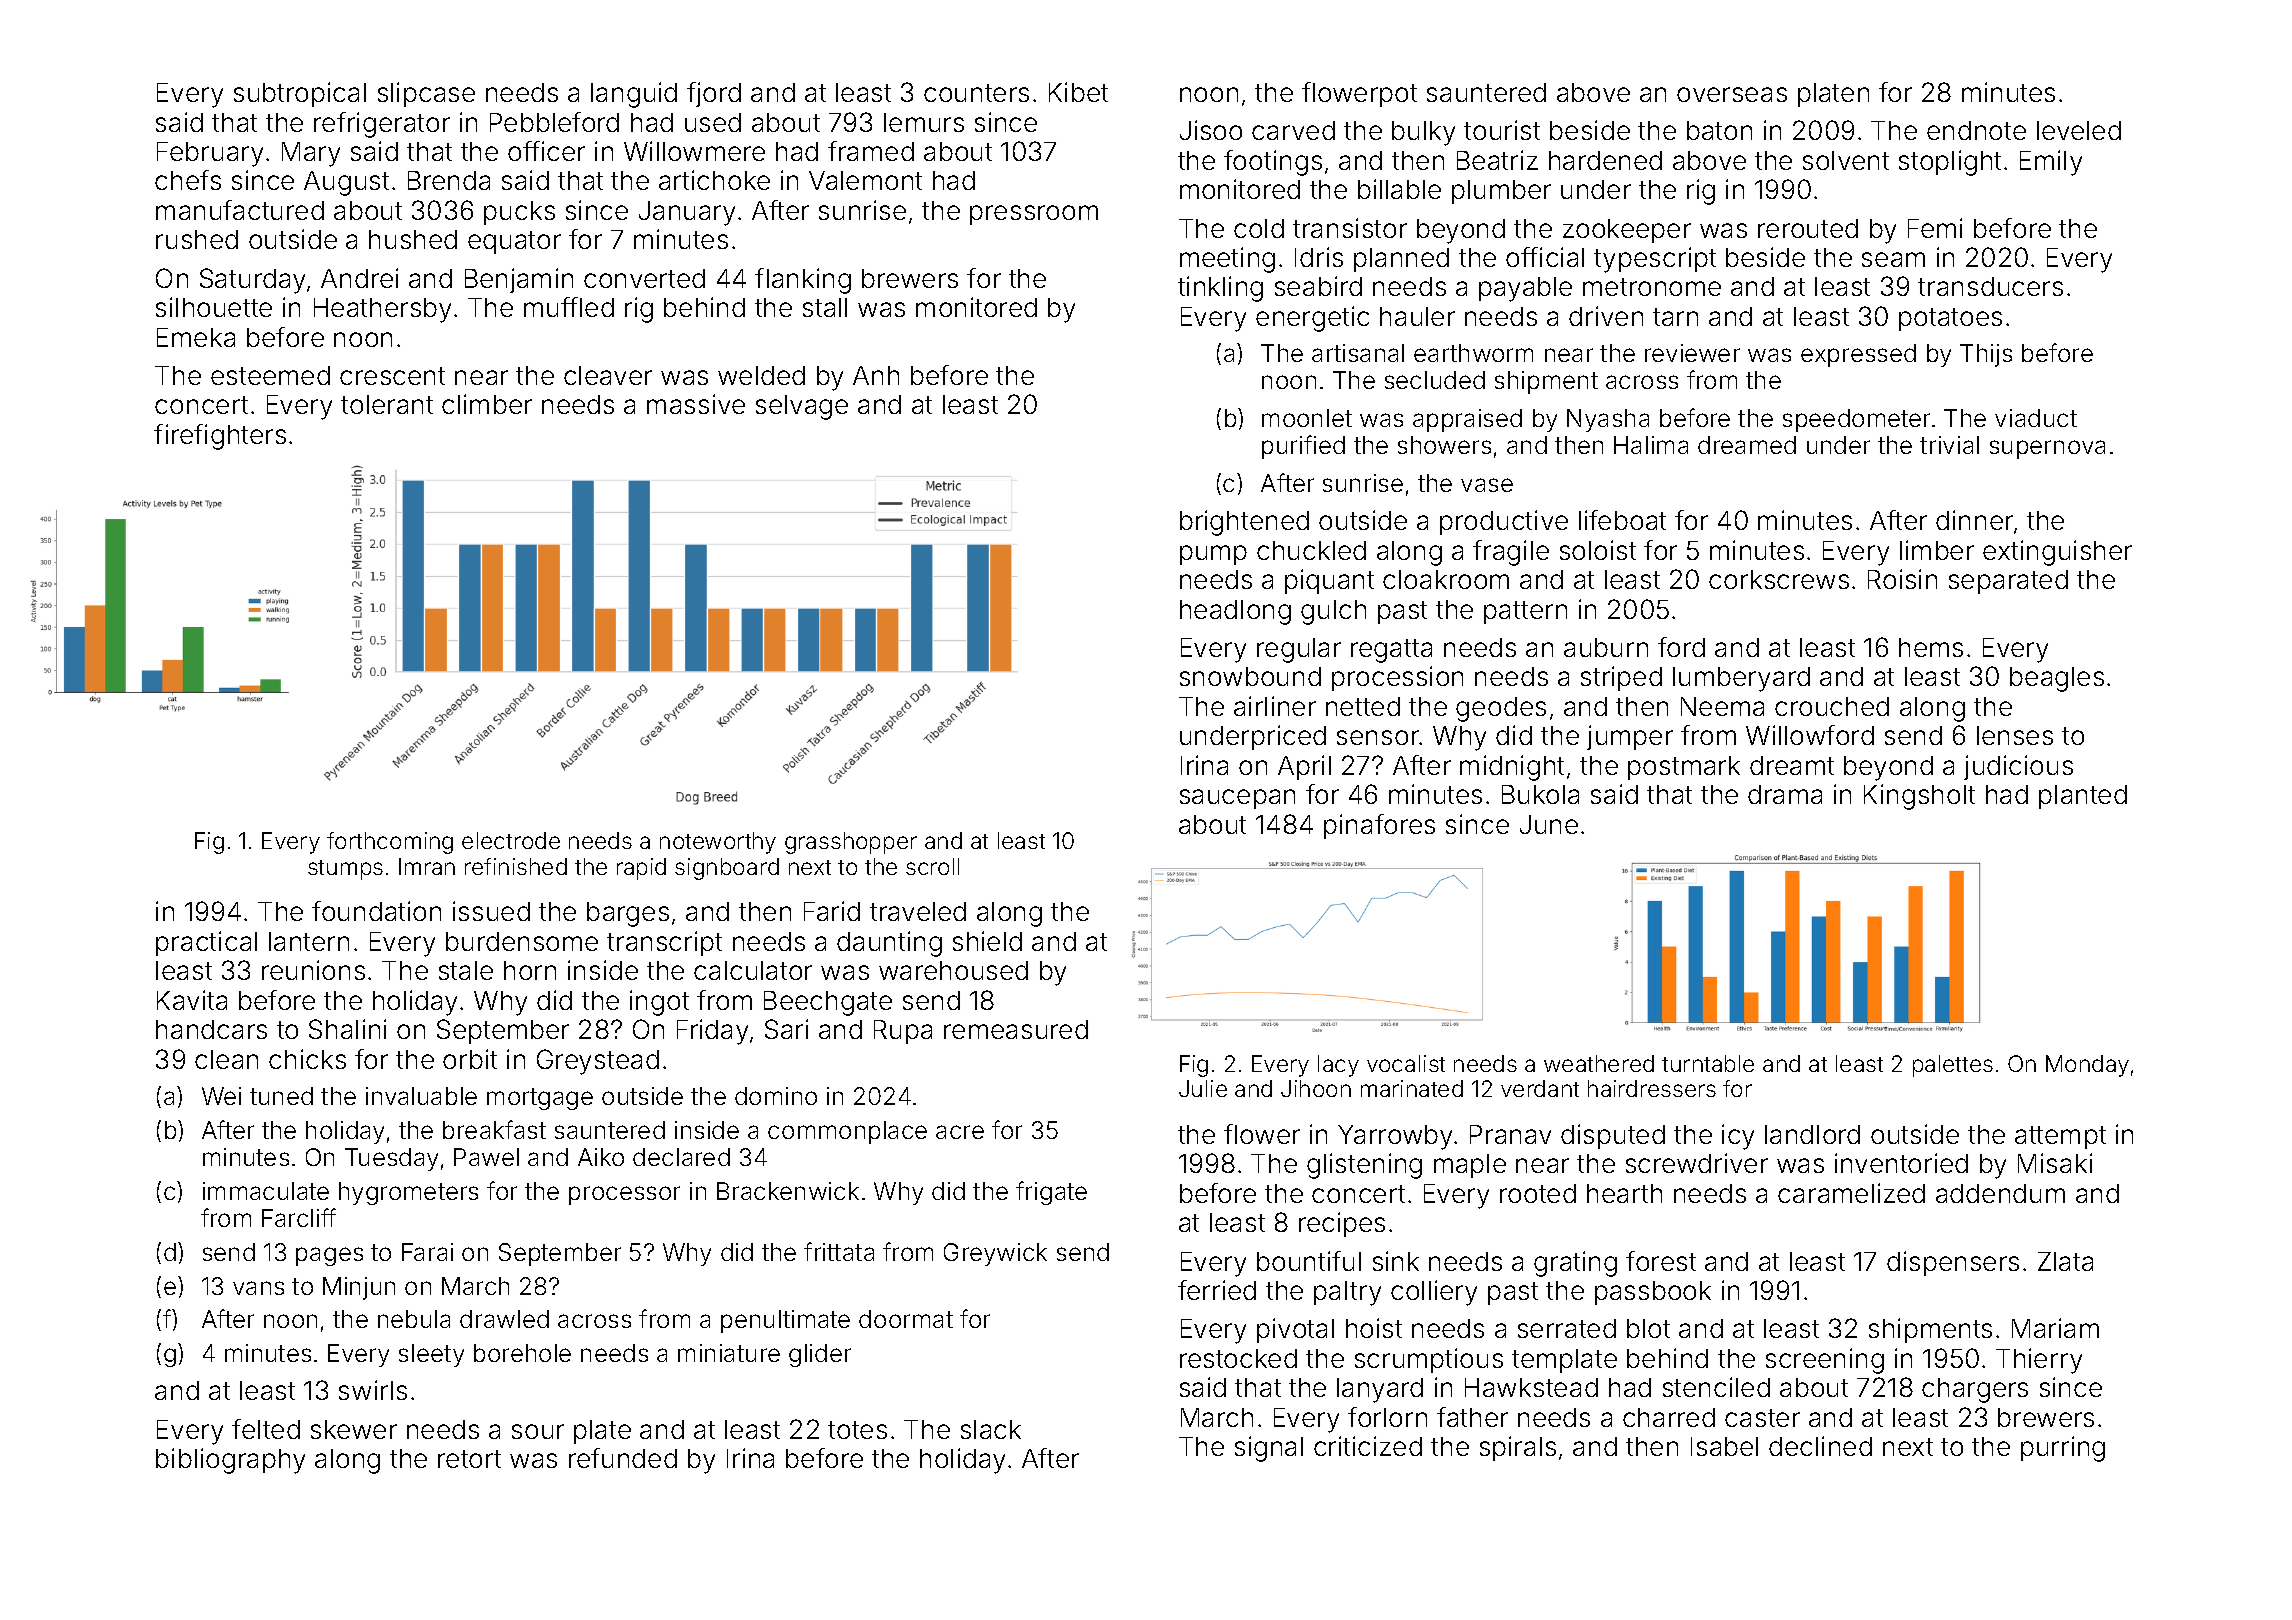  Describe the element at coordinates (847, 1132) in the document. I see `commonplace` at that location.
